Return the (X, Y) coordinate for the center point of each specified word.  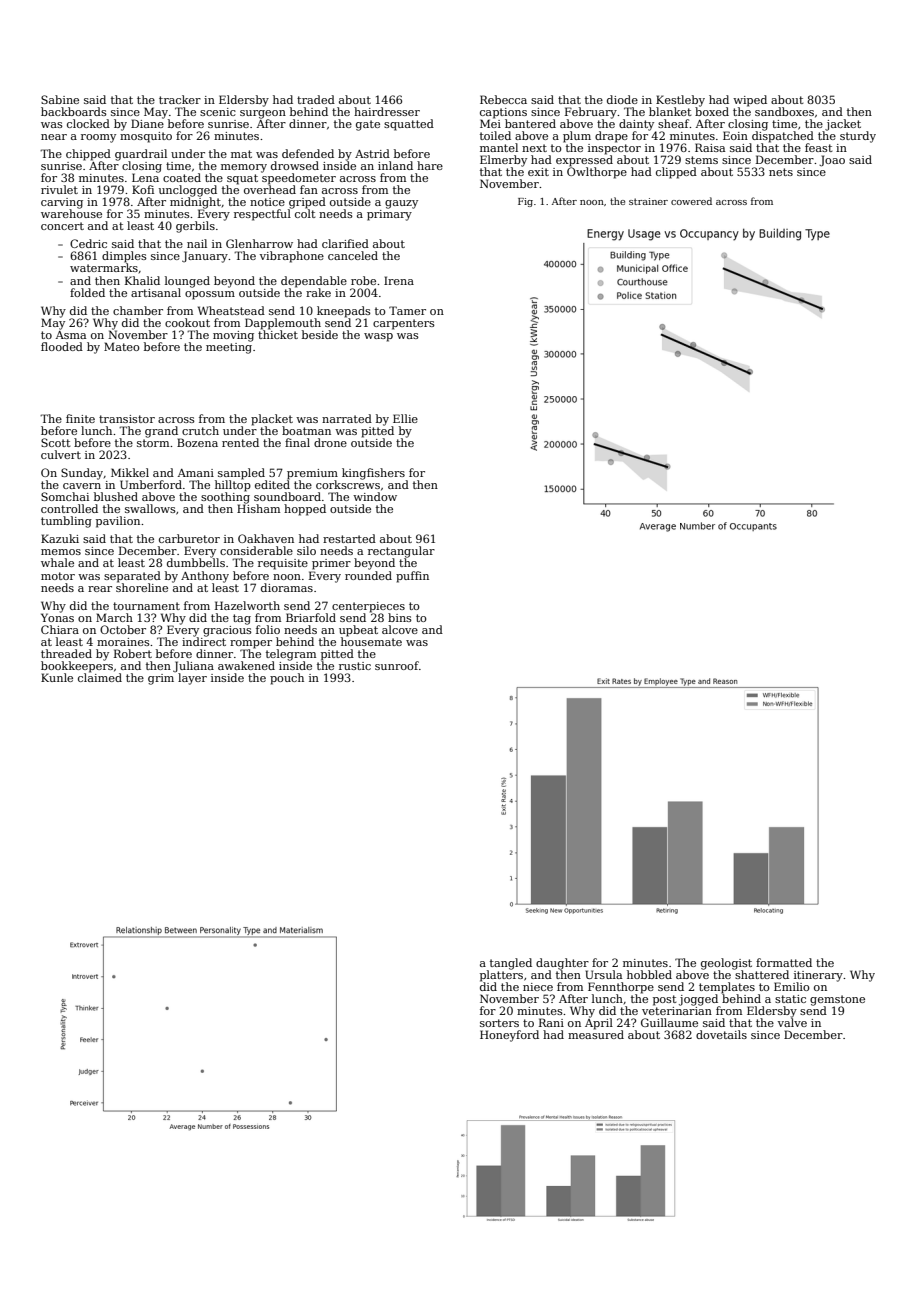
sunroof (397, 665)
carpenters (404, 324)
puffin (412, 577)
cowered (691, 201)
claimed (100, 677)
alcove (400, 629)
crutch (200, 430)
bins (400, 617)
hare (430, 165)
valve (792, 1022)
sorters (499, 1023)
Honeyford (509, 1036)
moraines (123, 642)
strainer (648, 201)
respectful (262, 215)
